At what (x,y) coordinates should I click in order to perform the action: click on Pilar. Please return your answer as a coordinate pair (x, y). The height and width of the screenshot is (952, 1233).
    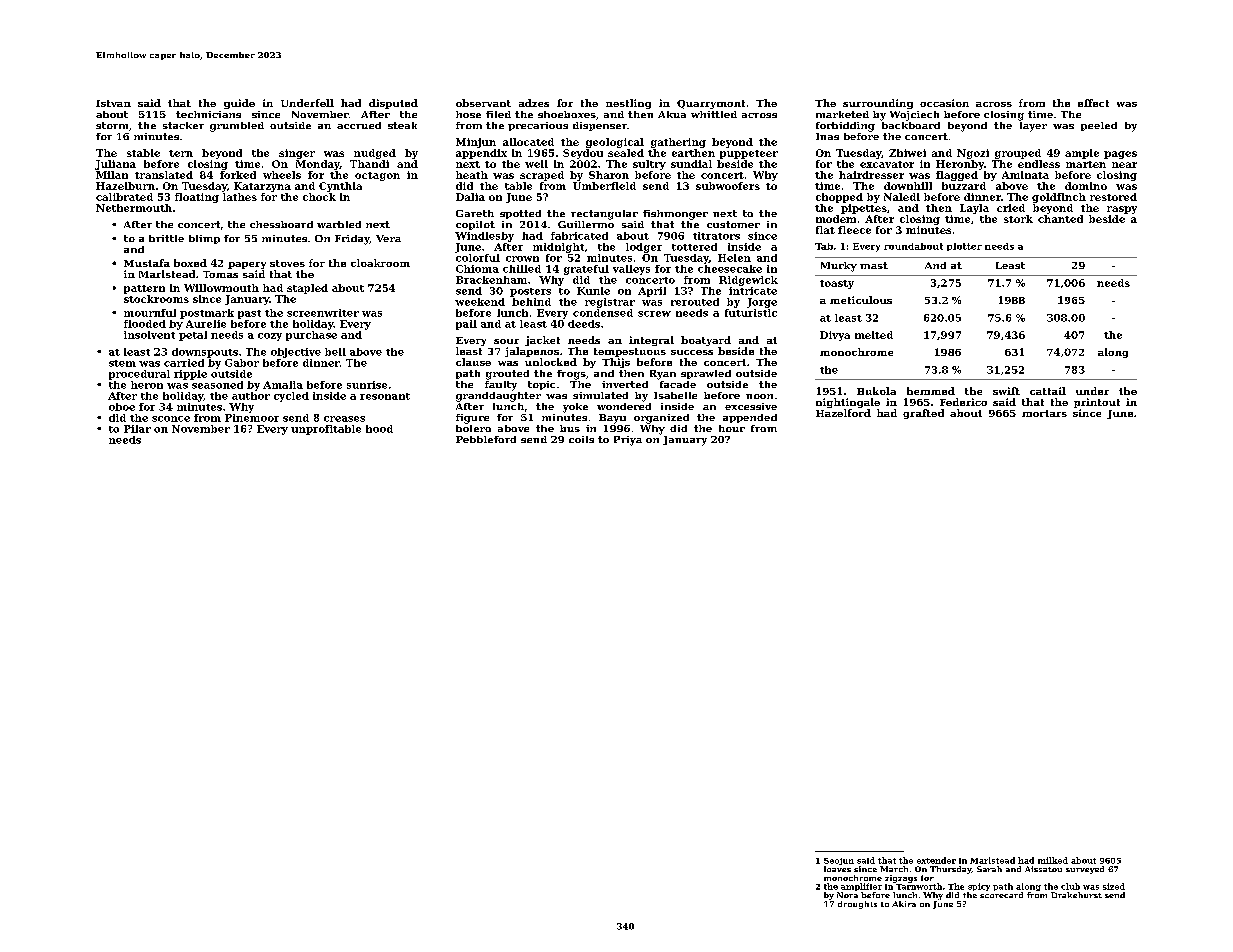
    Looking at the image, I should click on (137, 429).
